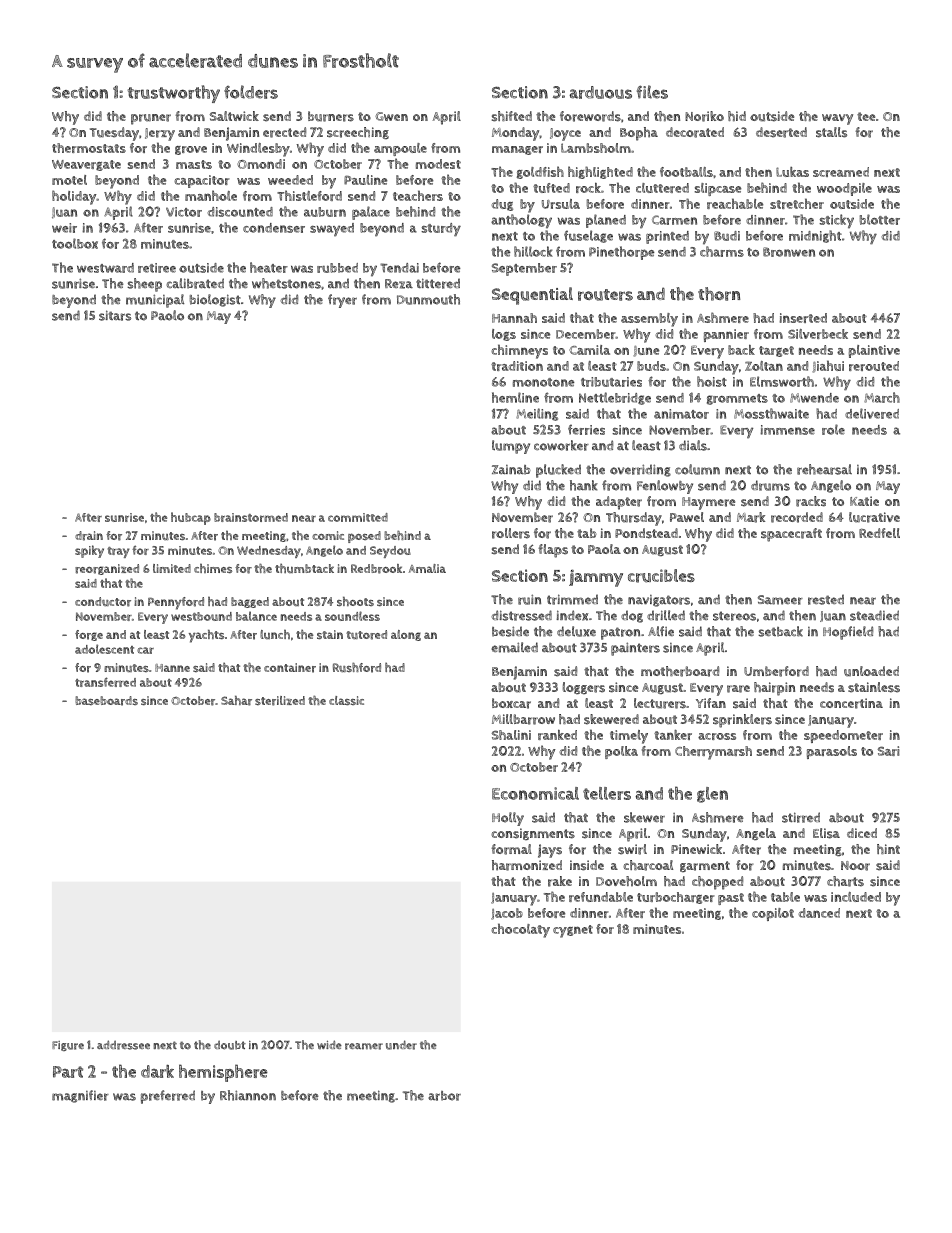  I want to click on chocolaty, so click(520, 930).
